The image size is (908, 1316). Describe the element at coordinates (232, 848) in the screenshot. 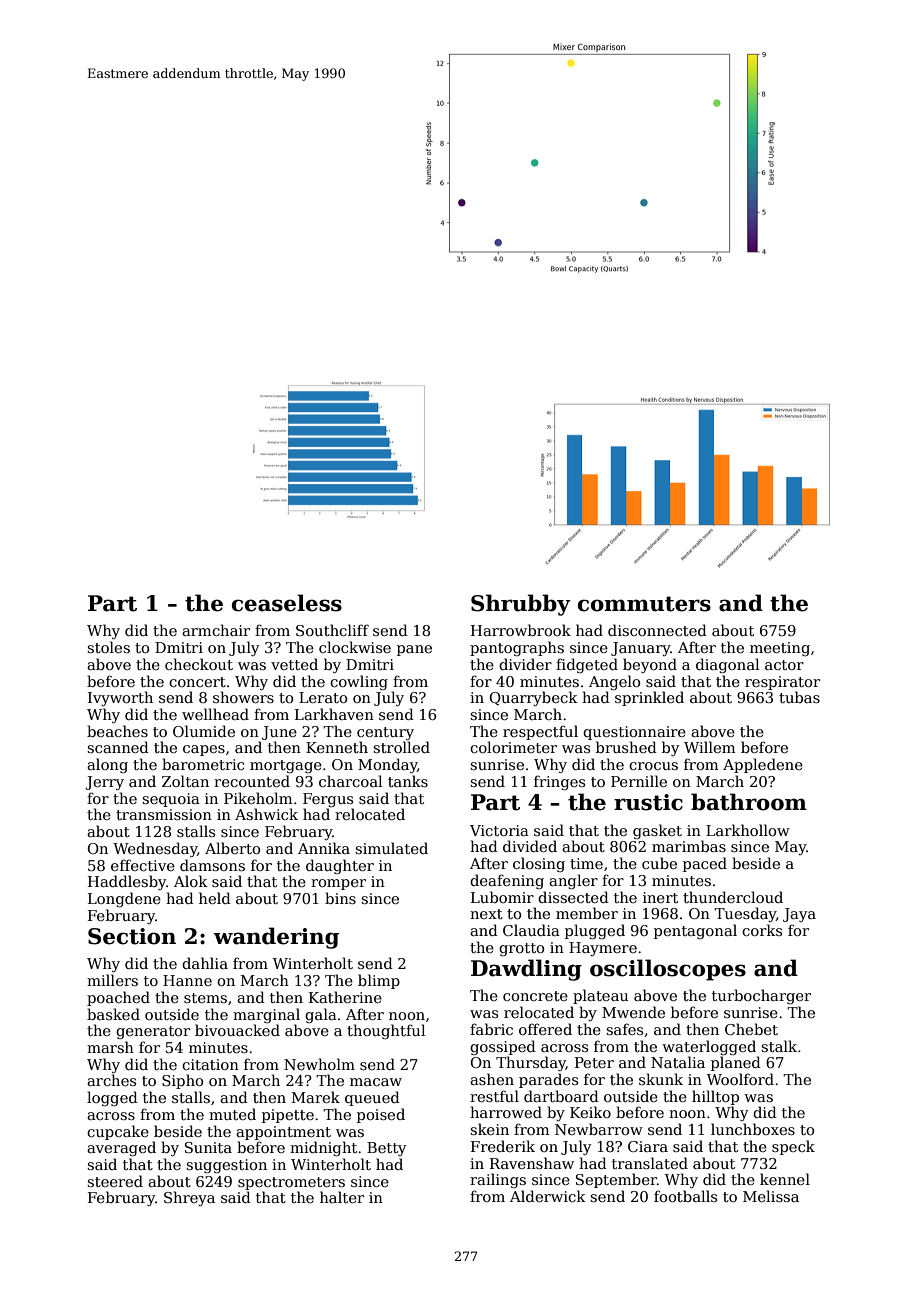

I see `Alberto` at that location.
